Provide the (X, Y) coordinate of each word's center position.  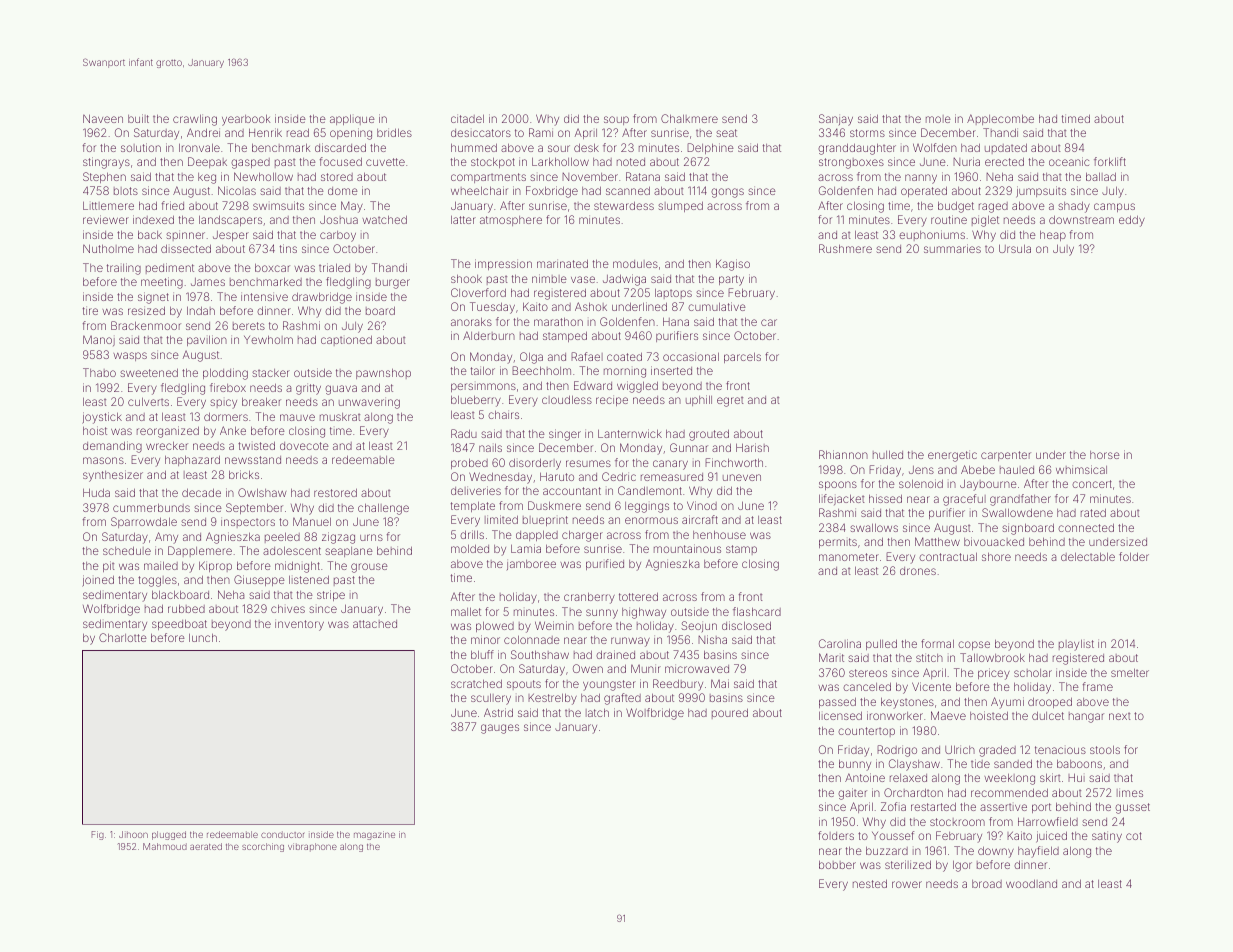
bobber (837, 864)
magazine (374, 835)
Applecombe (1000, 119)
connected (1086, 527)
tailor (483, 370)
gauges (500, 729)
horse (1105, 455)
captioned (346, 340)
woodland (1031, 883)
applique (352, 119)
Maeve (948, 715)
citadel (467, 118)
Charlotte (123, 637)
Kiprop (215, 566)
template (473, 506)
